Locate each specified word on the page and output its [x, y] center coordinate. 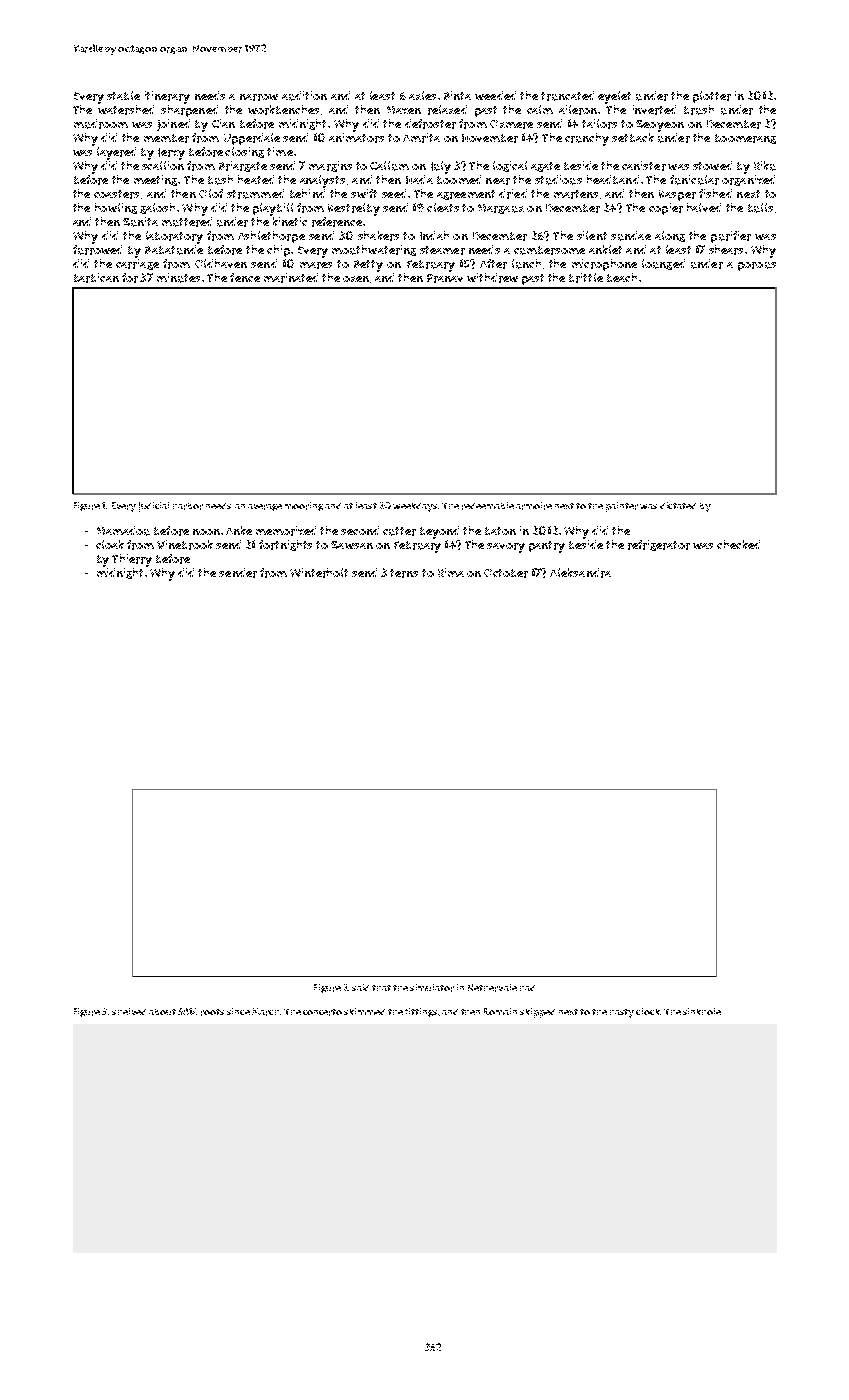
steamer [442, 250]
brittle [586, 278]
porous [757, 266]
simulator [432, 988]
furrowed [97, 250]
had [527, 988]
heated [256, 179]
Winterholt [319, 573]
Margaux [501, 209]
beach [622, 277]
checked [738, 544]
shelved [129, 1011]
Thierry [132, 560]
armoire [534, 506]
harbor [188, 506]
